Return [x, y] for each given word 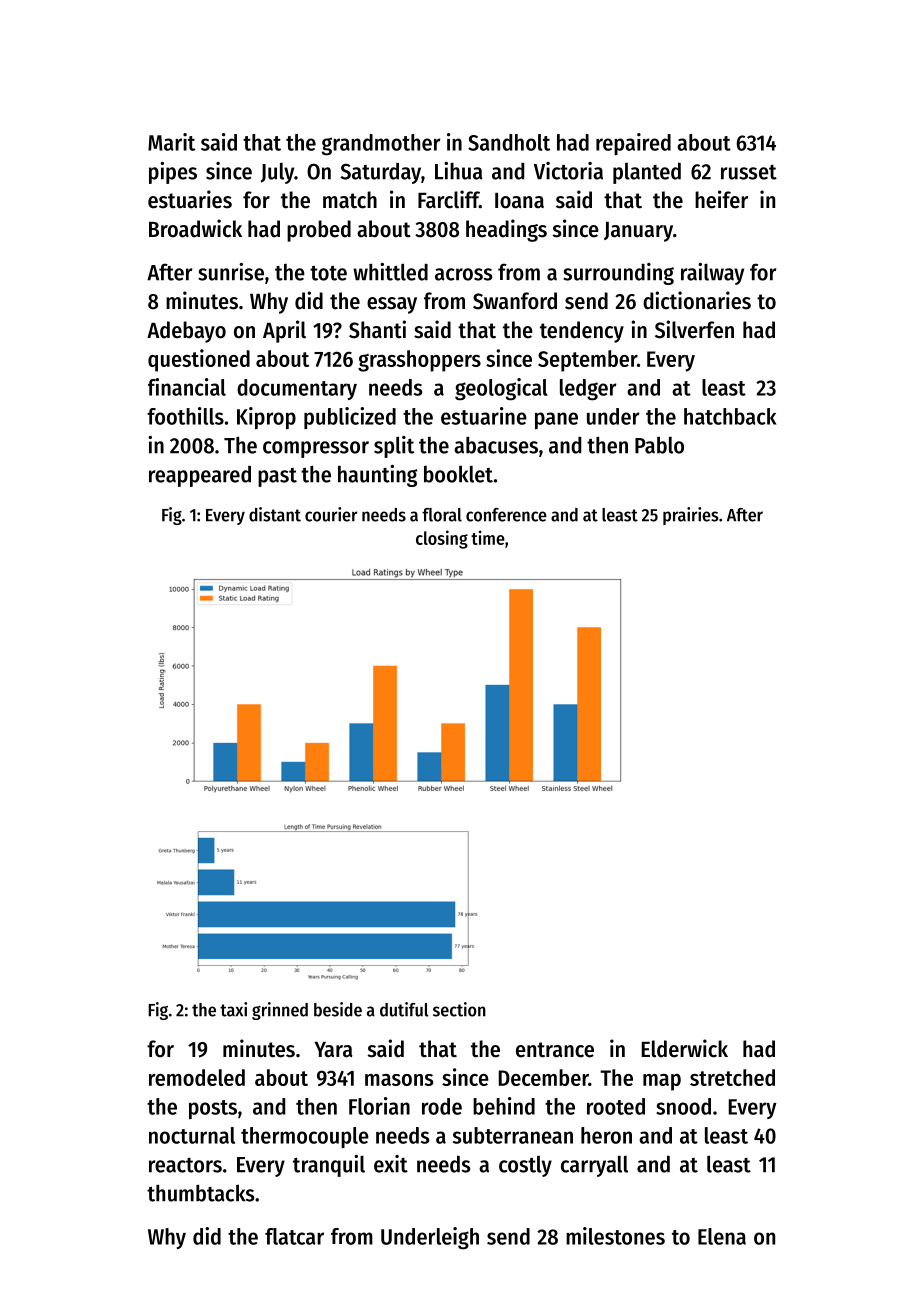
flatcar [294, 1236]
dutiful [404, 1009]
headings [506, 230]
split [394, 447]
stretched [732, 1077]
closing [442, 539]
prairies [691, 516]
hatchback [730, 416]
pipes [173, 173]
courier [331, 514]
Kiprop [266, 418]
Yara [334, 1050]
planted [647, 173]
